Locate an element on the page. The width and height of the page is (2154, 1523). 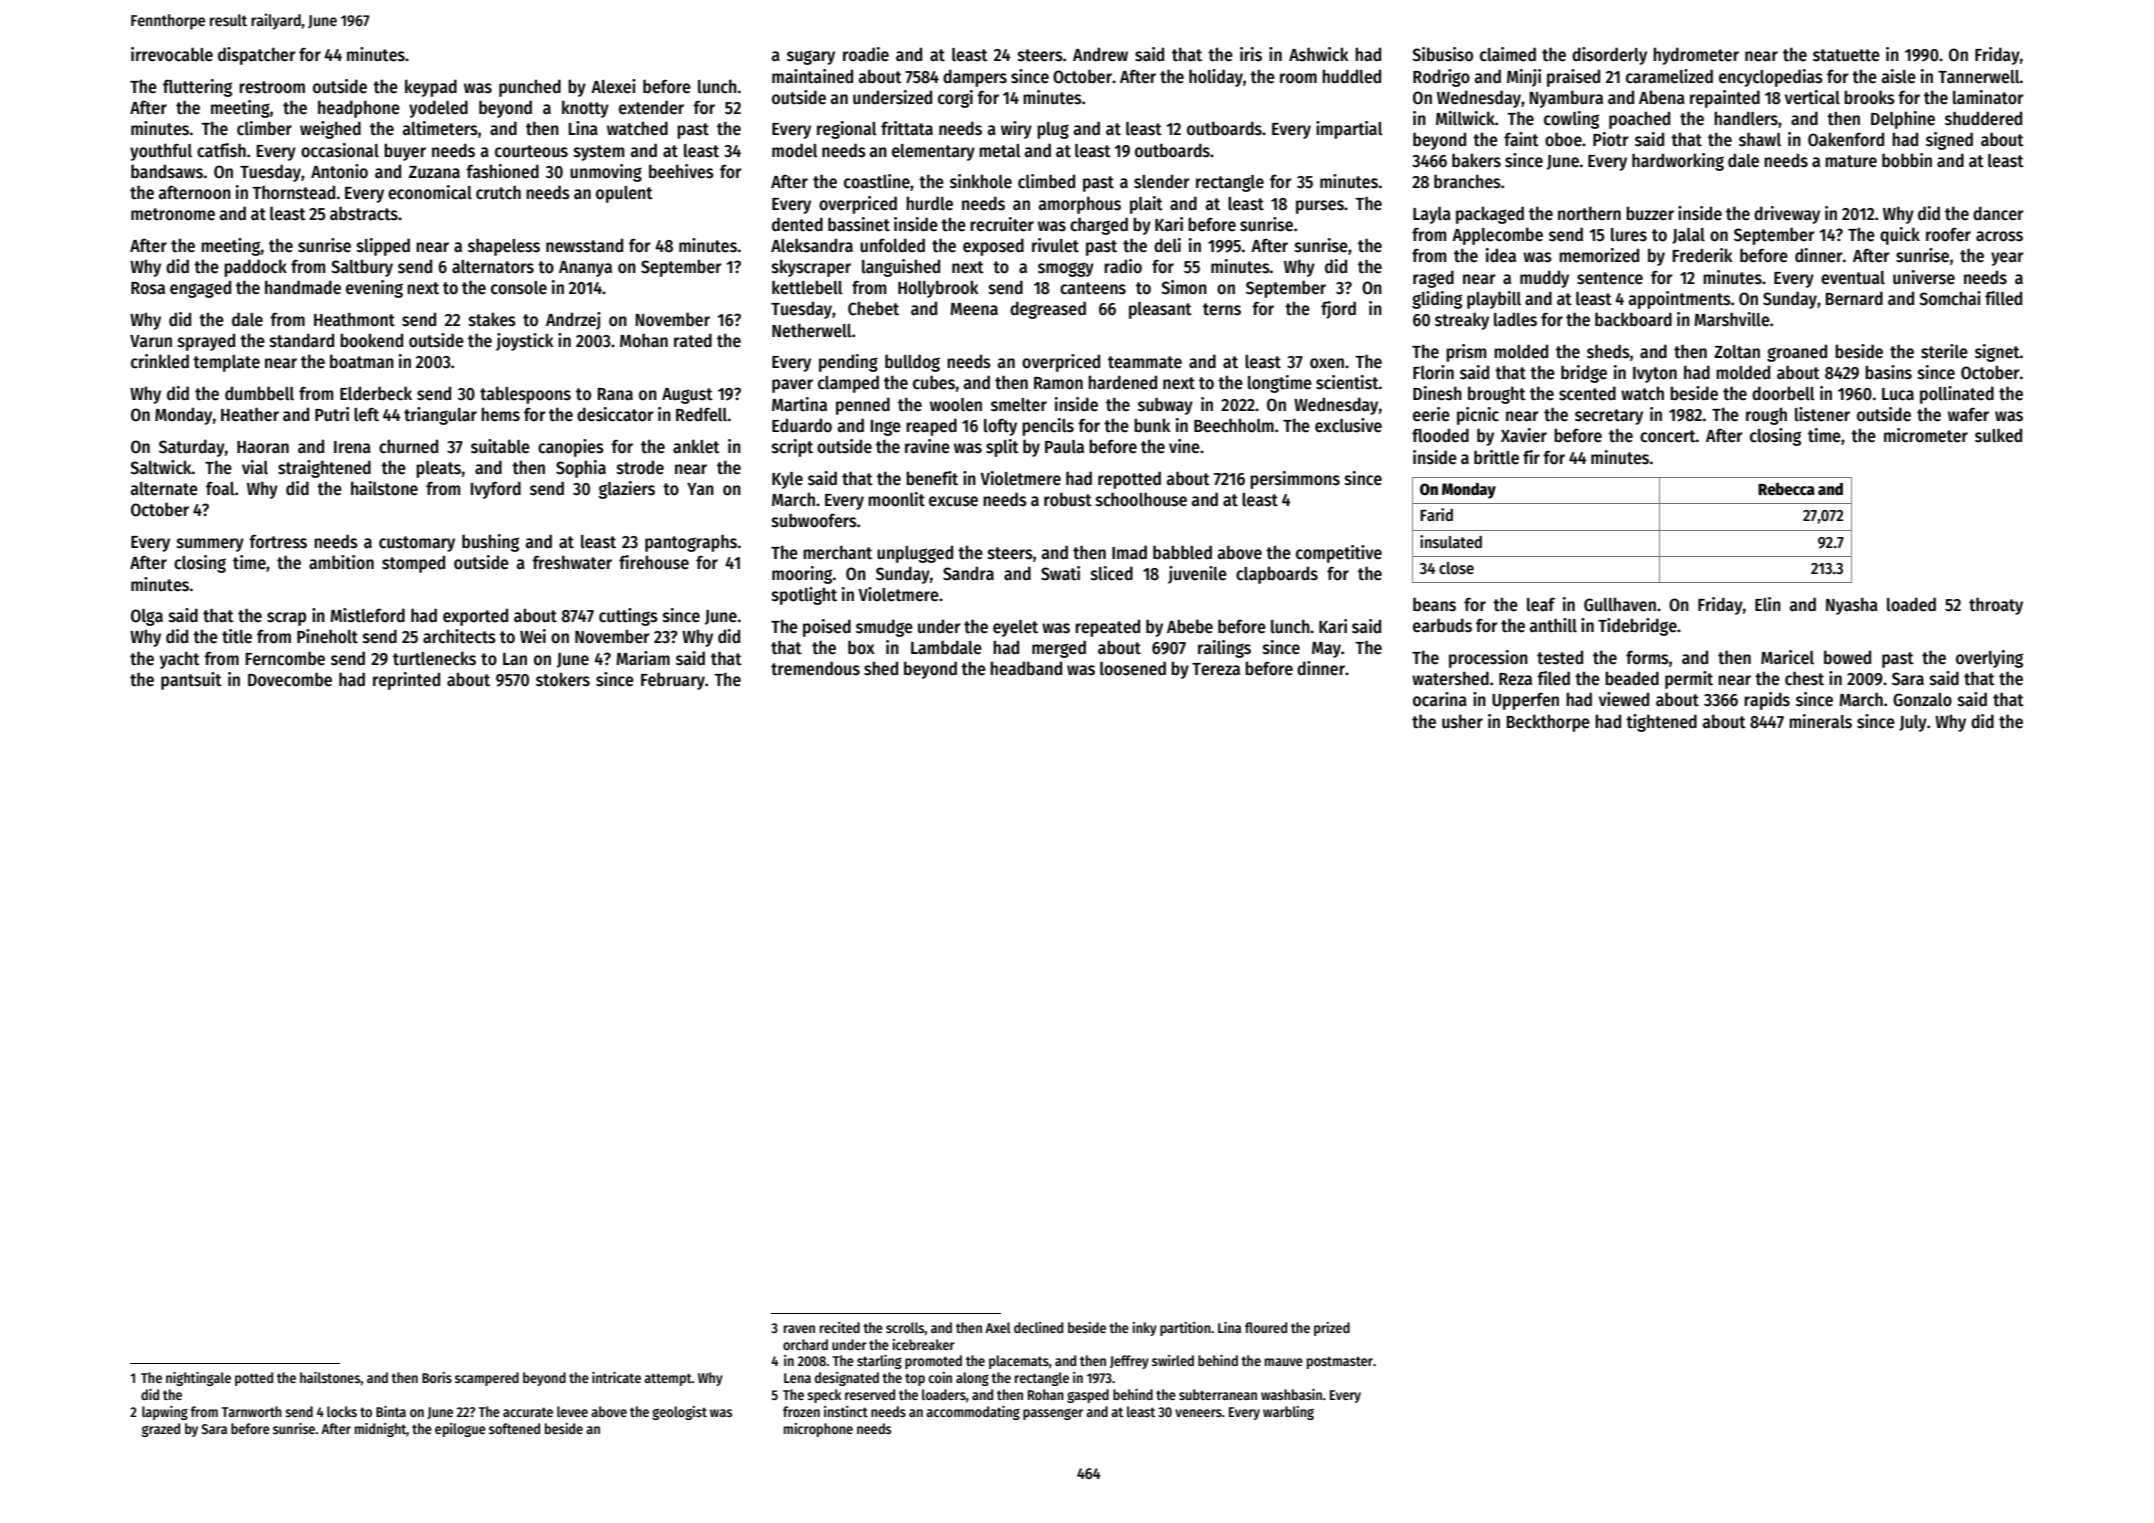
micrometer is located at coordinates (1926, 435).
